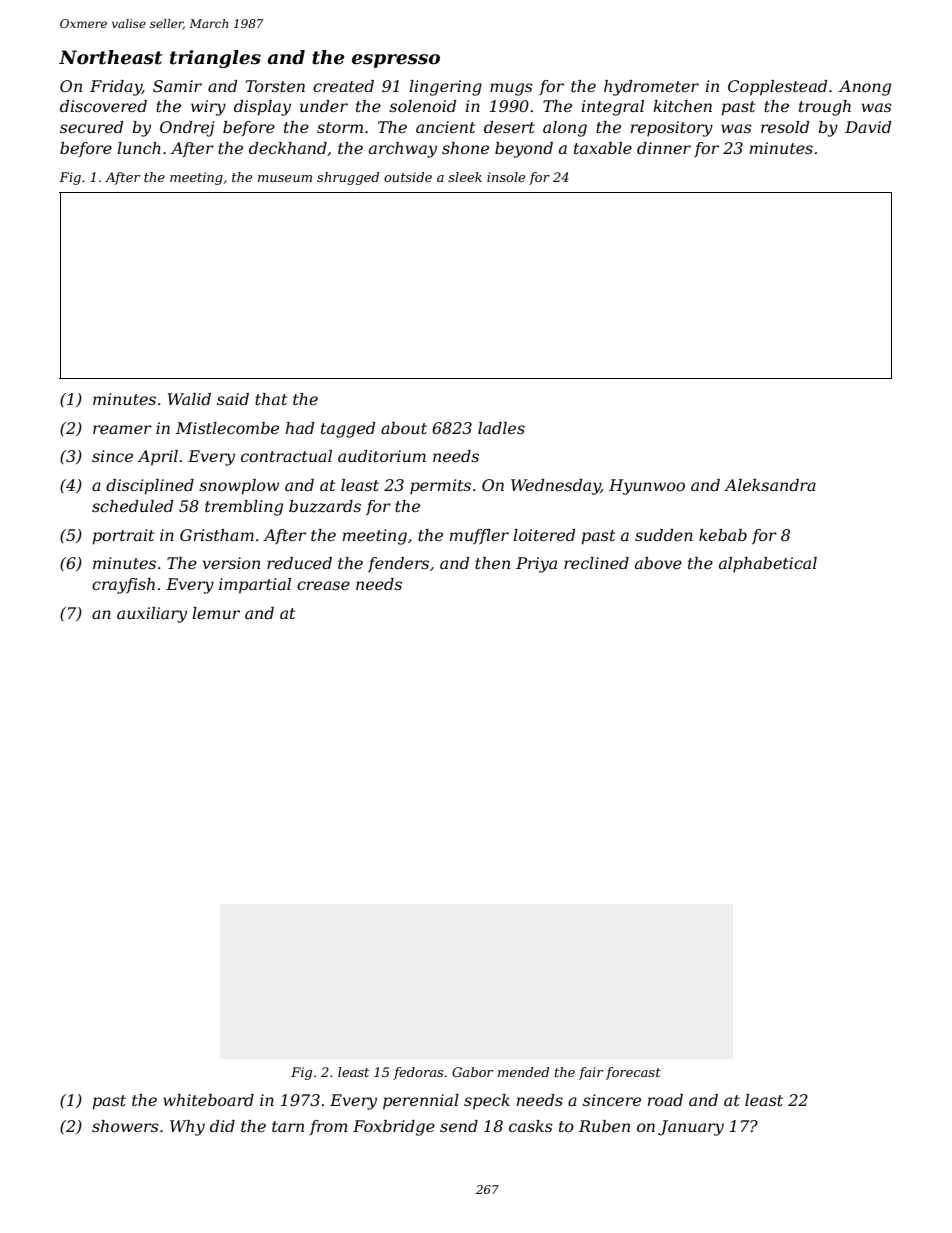 The height and width of the page is (1233, 952). What do you see at coordinates (398, 564) in the page?
I see `fenders` at bounding box center [398, 564].
